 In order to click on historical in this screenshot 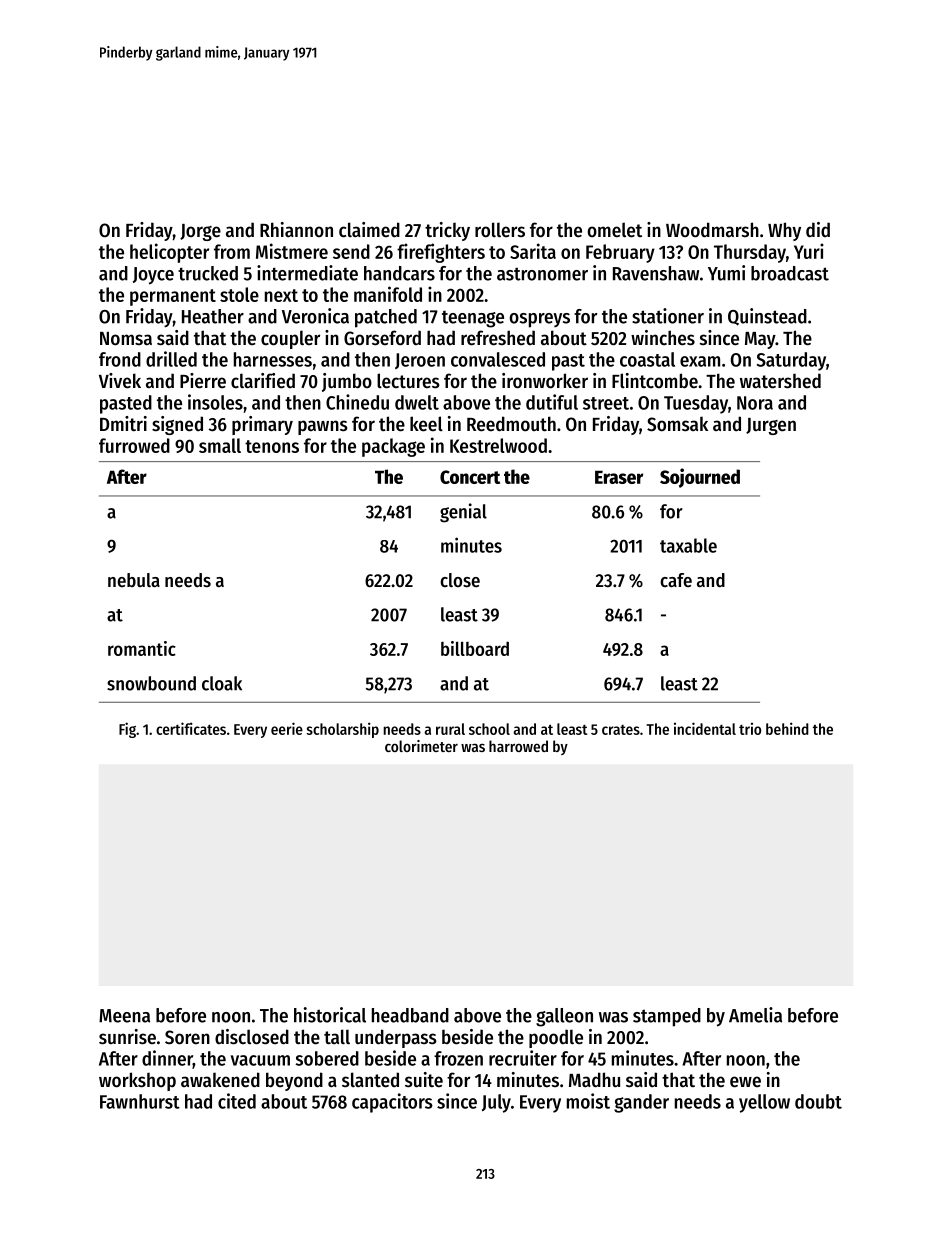, I will do `click(330, 1015)`.
